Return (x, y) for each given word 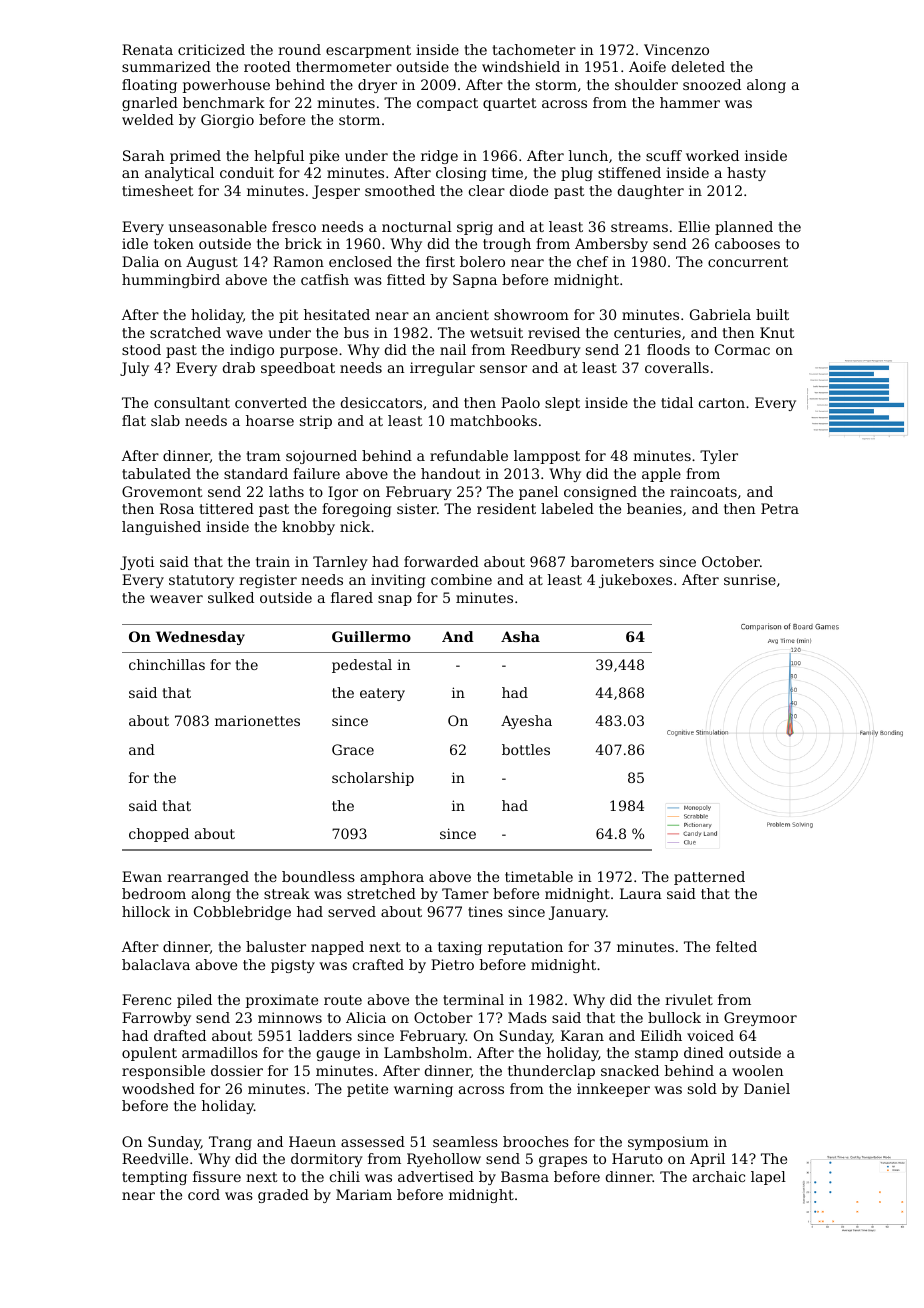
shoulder (646, 84)
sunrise (750, 579)
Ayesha (526, 722)
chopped (159, 835)
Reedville (155, 1158)
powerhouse (226, 86)
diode (529, 190)
